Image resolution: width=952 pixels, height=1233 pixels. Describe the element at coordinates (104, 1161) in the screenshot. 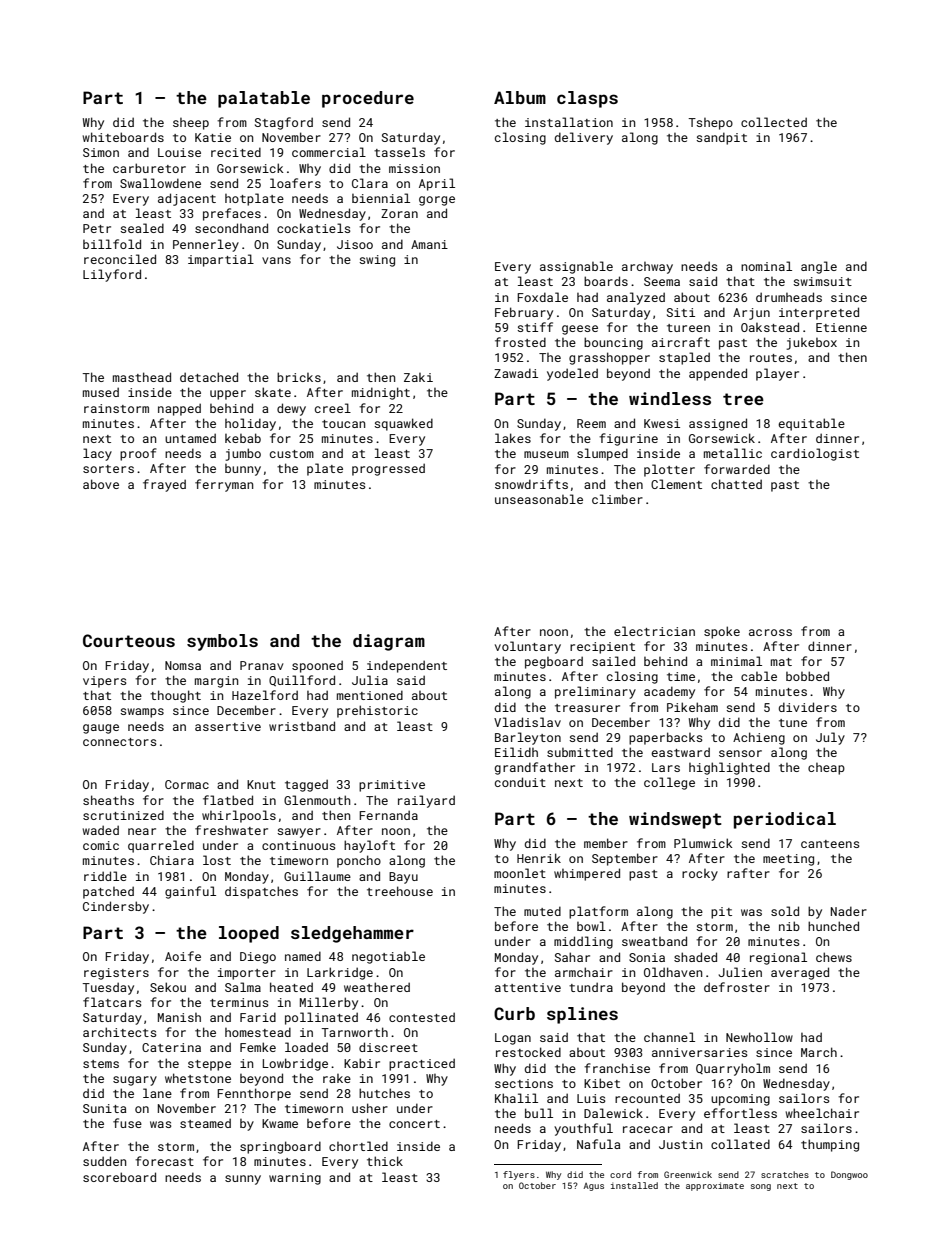

I see `sudden` at that location.
